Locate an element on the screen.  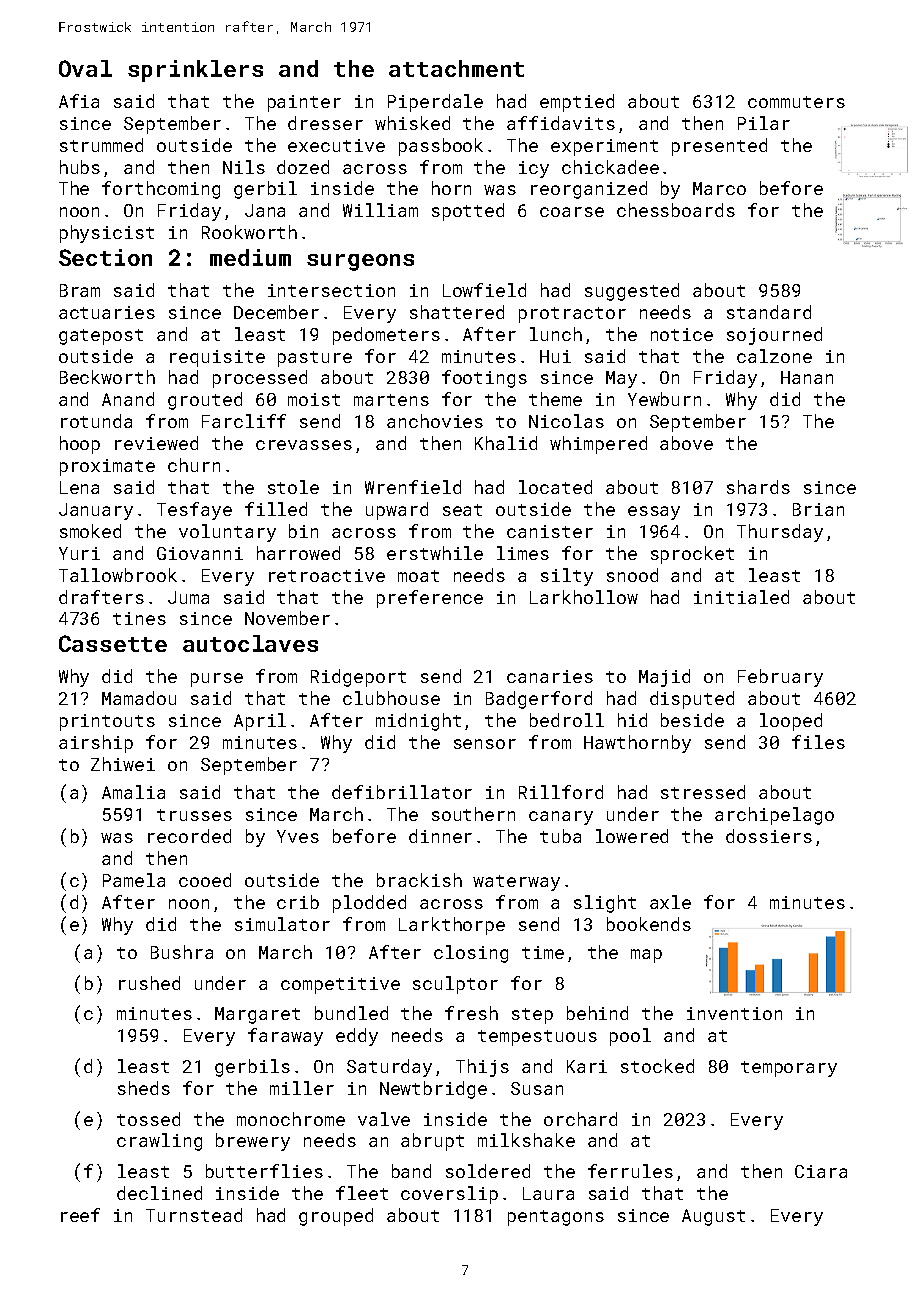
reef is located at coordinates (80, 1215).
